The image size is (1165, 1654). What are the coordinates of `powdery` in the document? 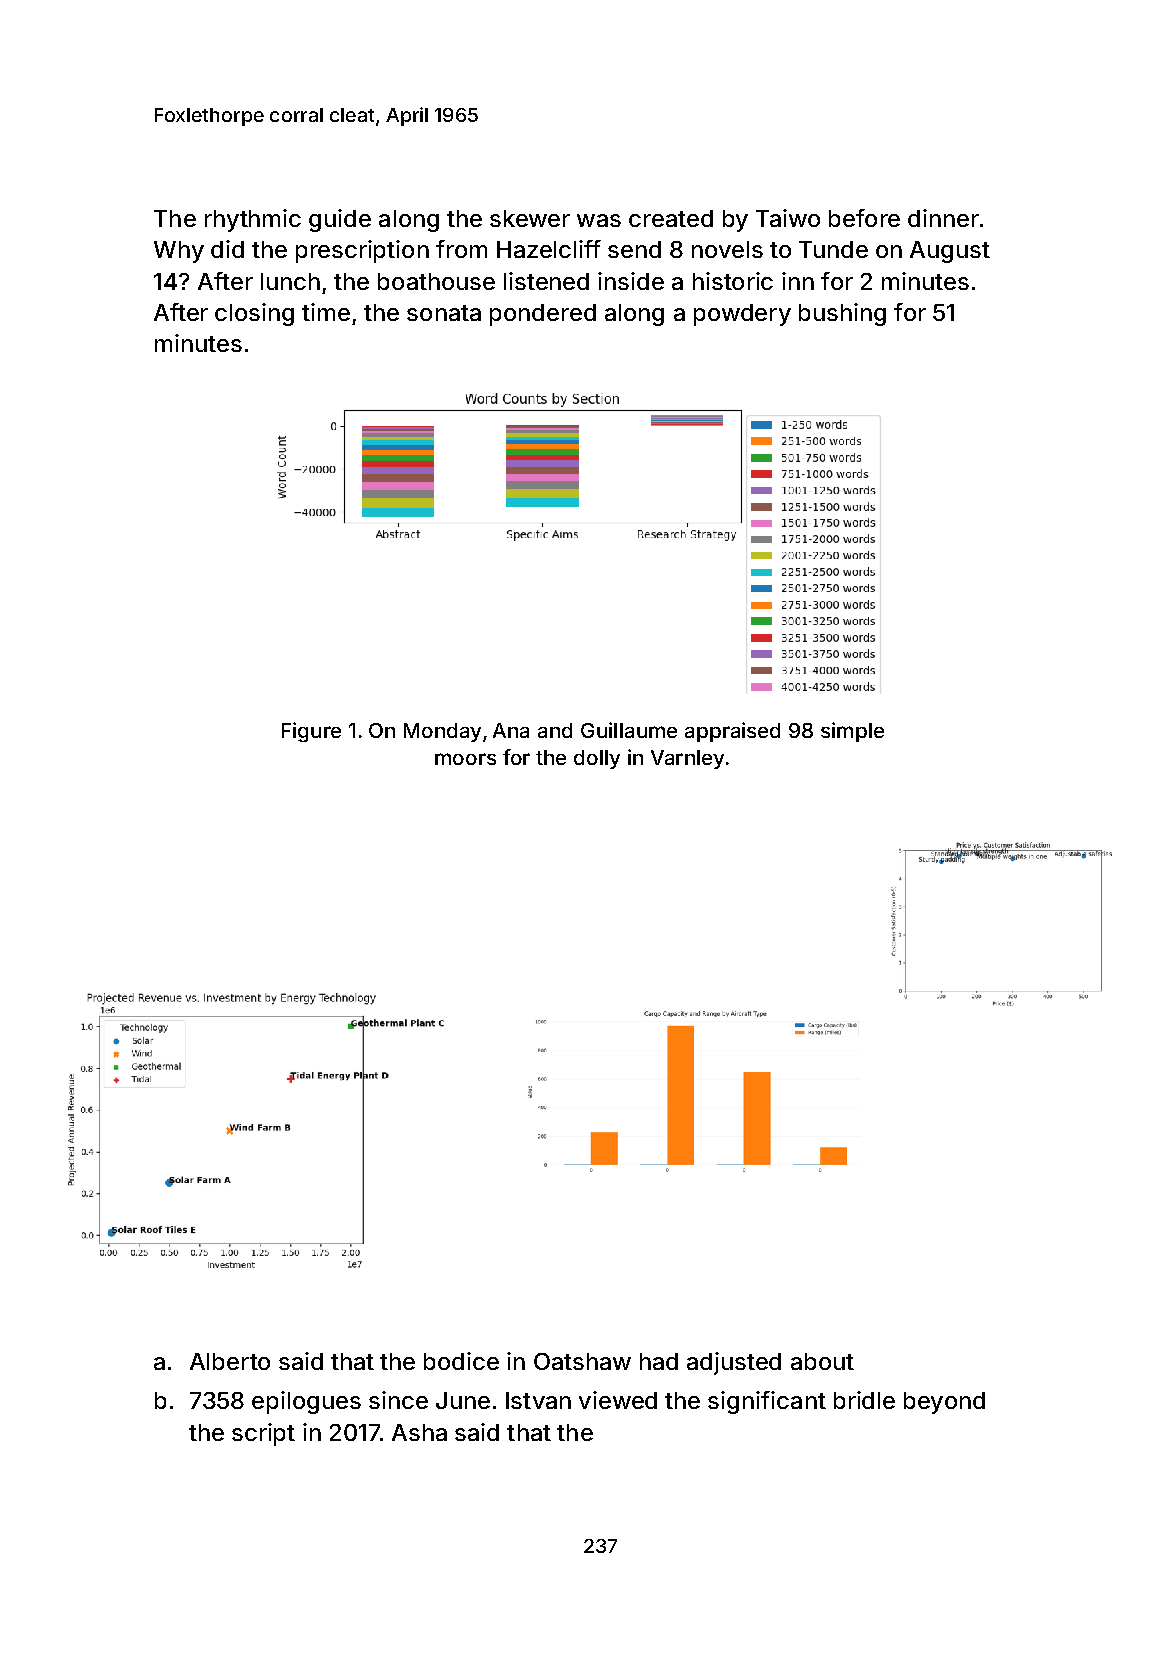 It's located at (742, 315).
